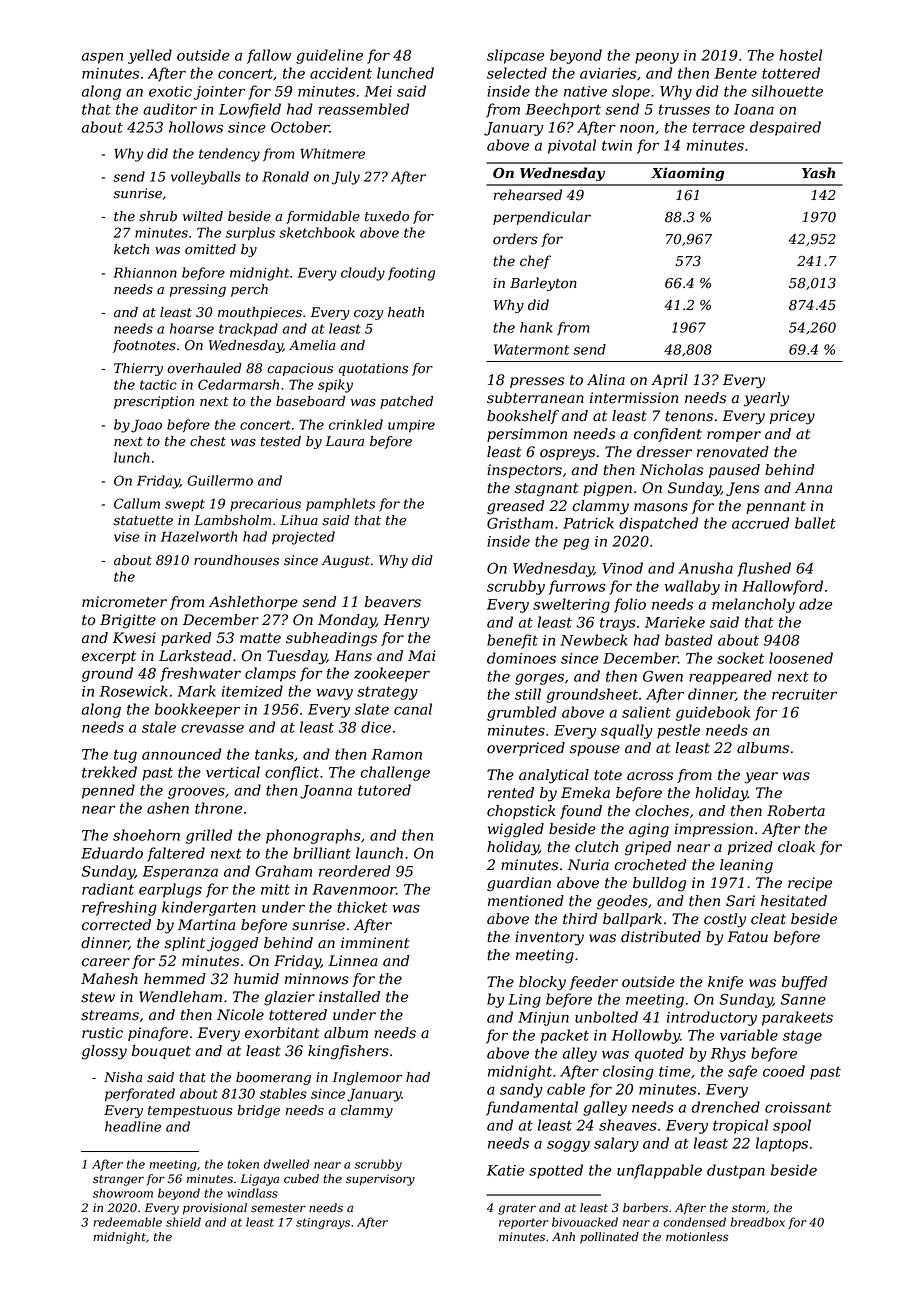  I want to click on tuxedo, so click(387, 216).
